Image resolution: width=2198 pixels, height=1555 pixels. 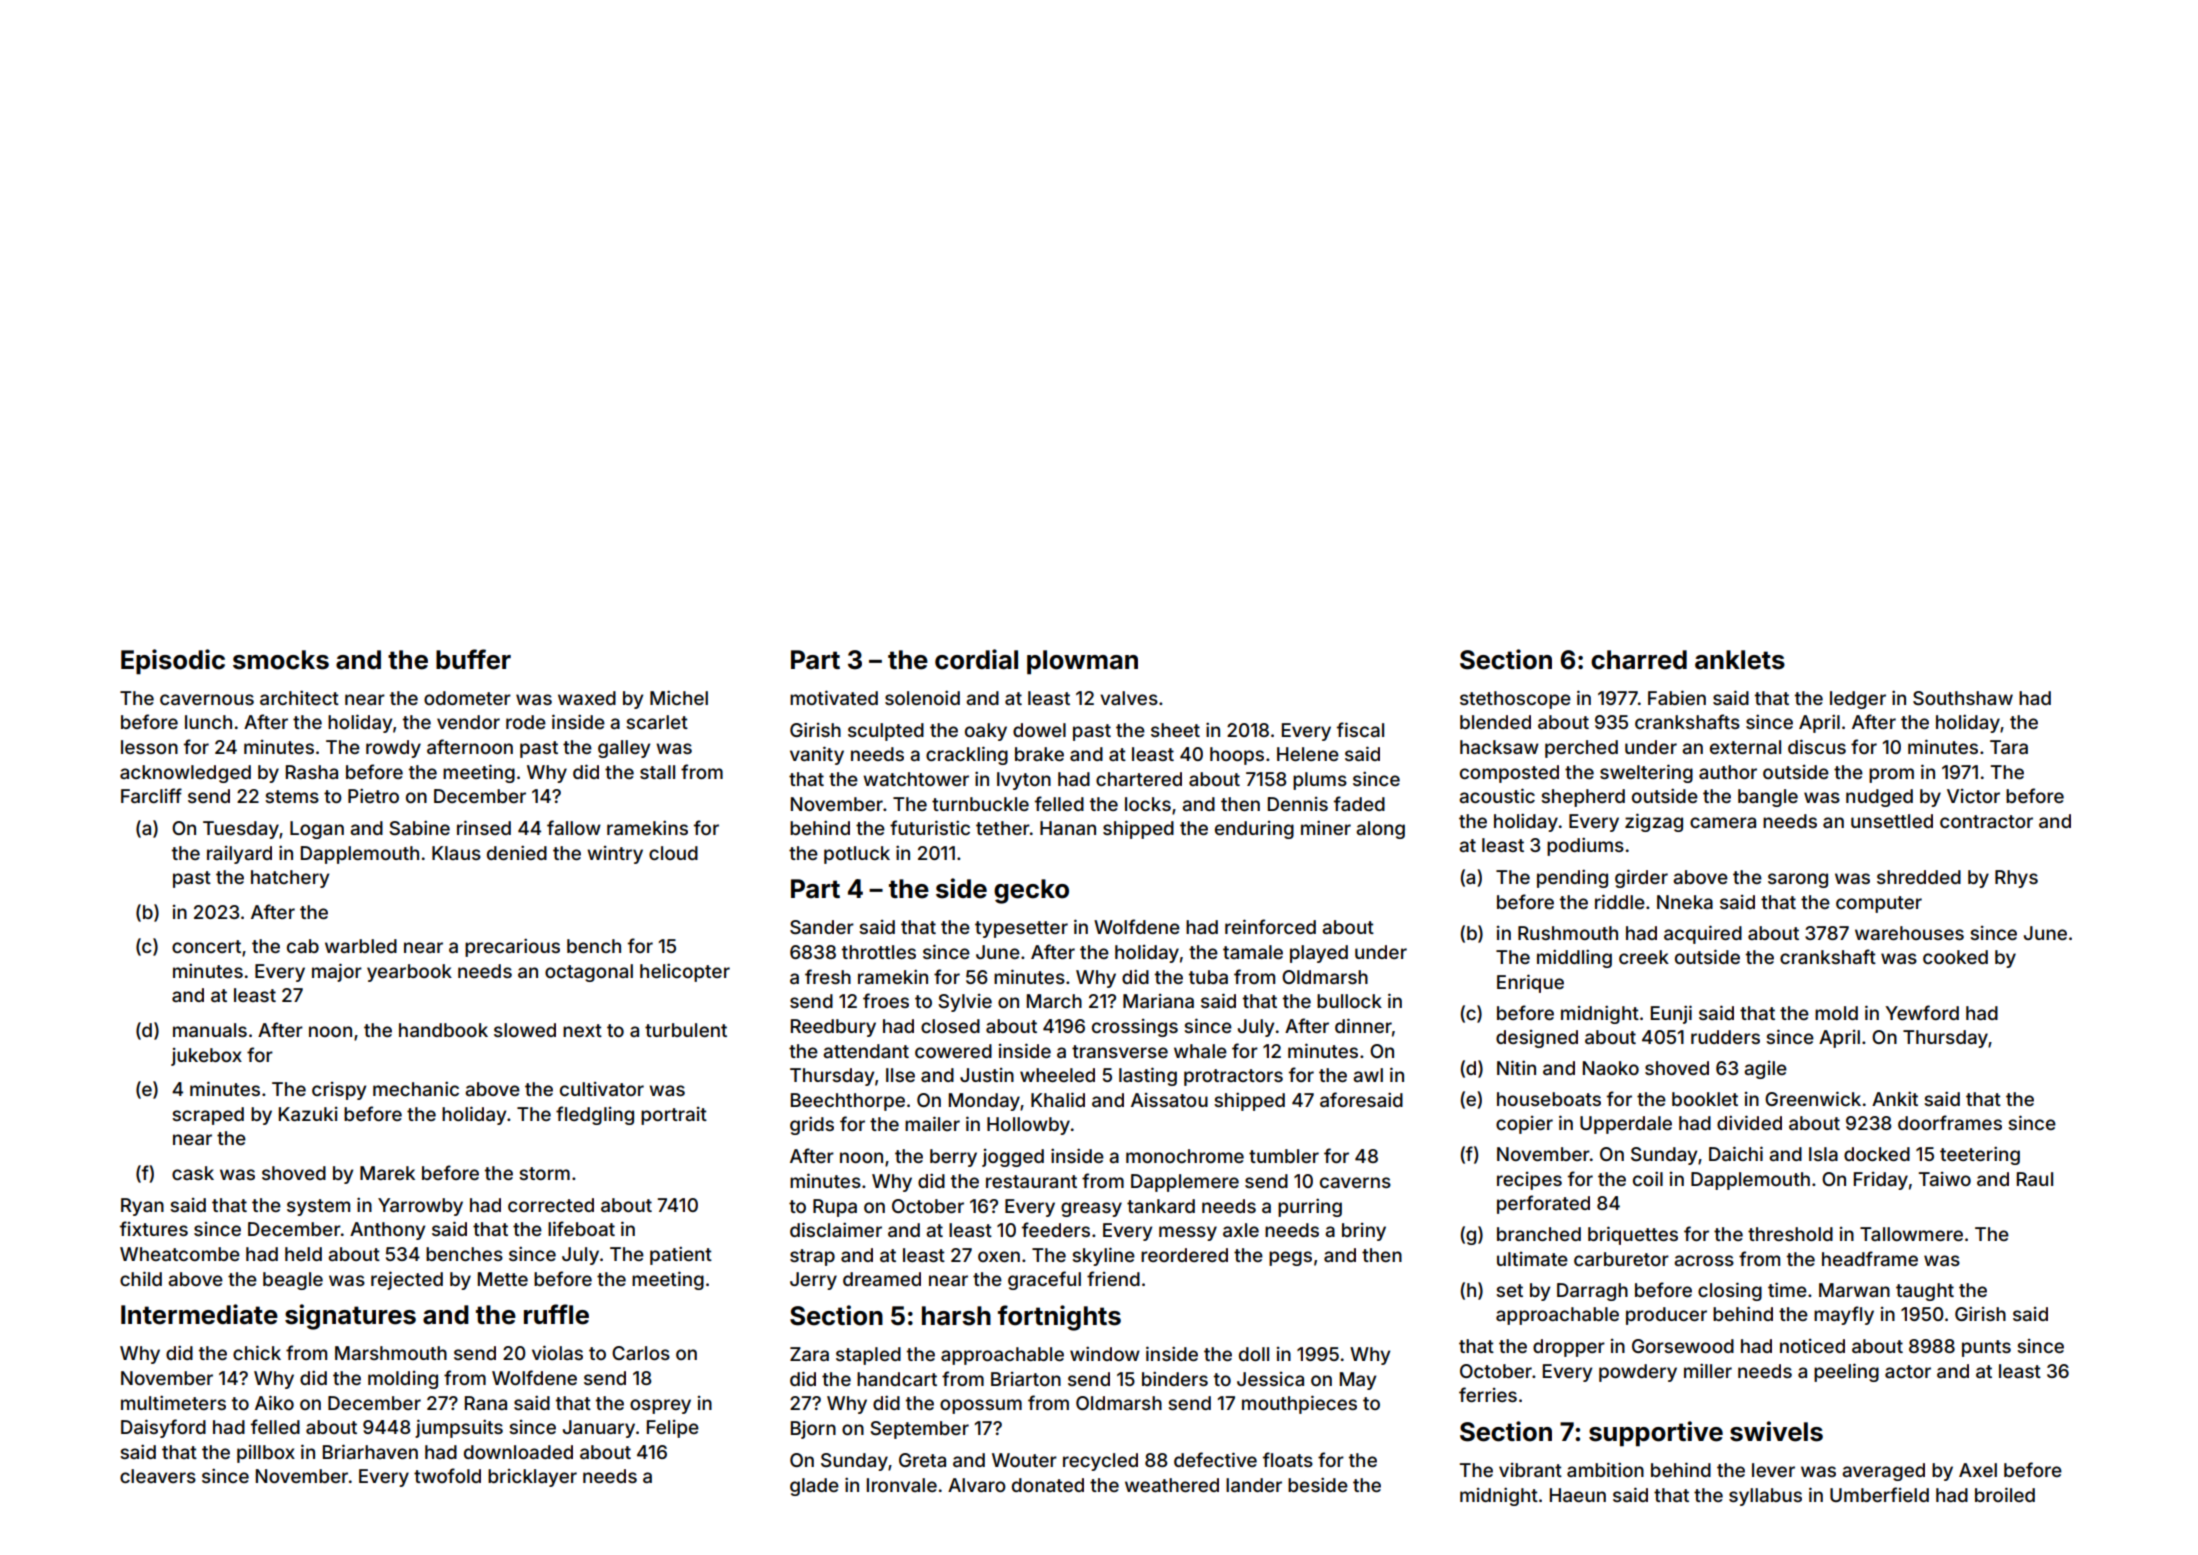 I want to click on fallow, so click(x=574, y=827).
